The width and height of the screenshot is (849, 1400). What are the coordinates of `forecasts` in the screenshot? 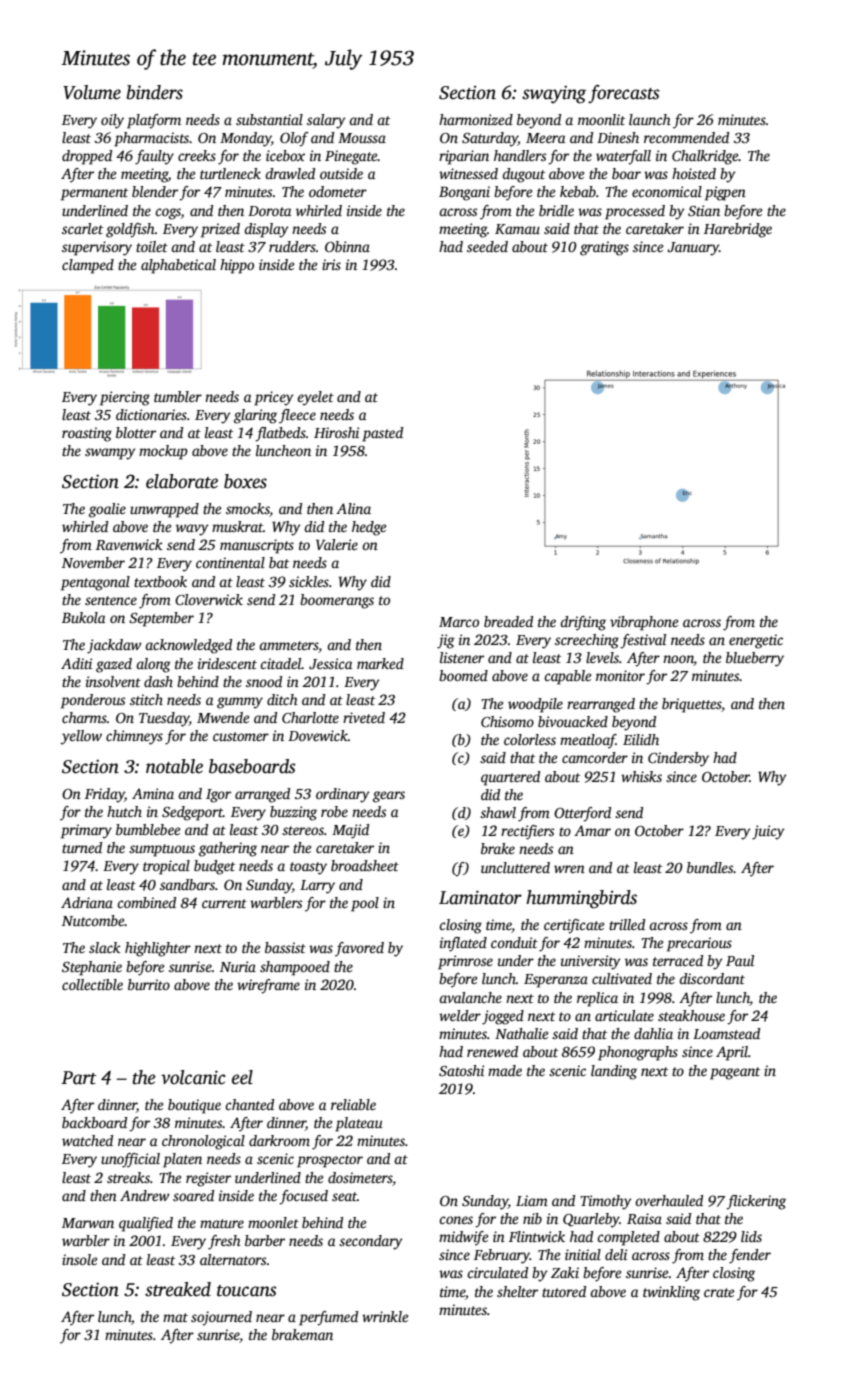 It's located at (624, 94).
